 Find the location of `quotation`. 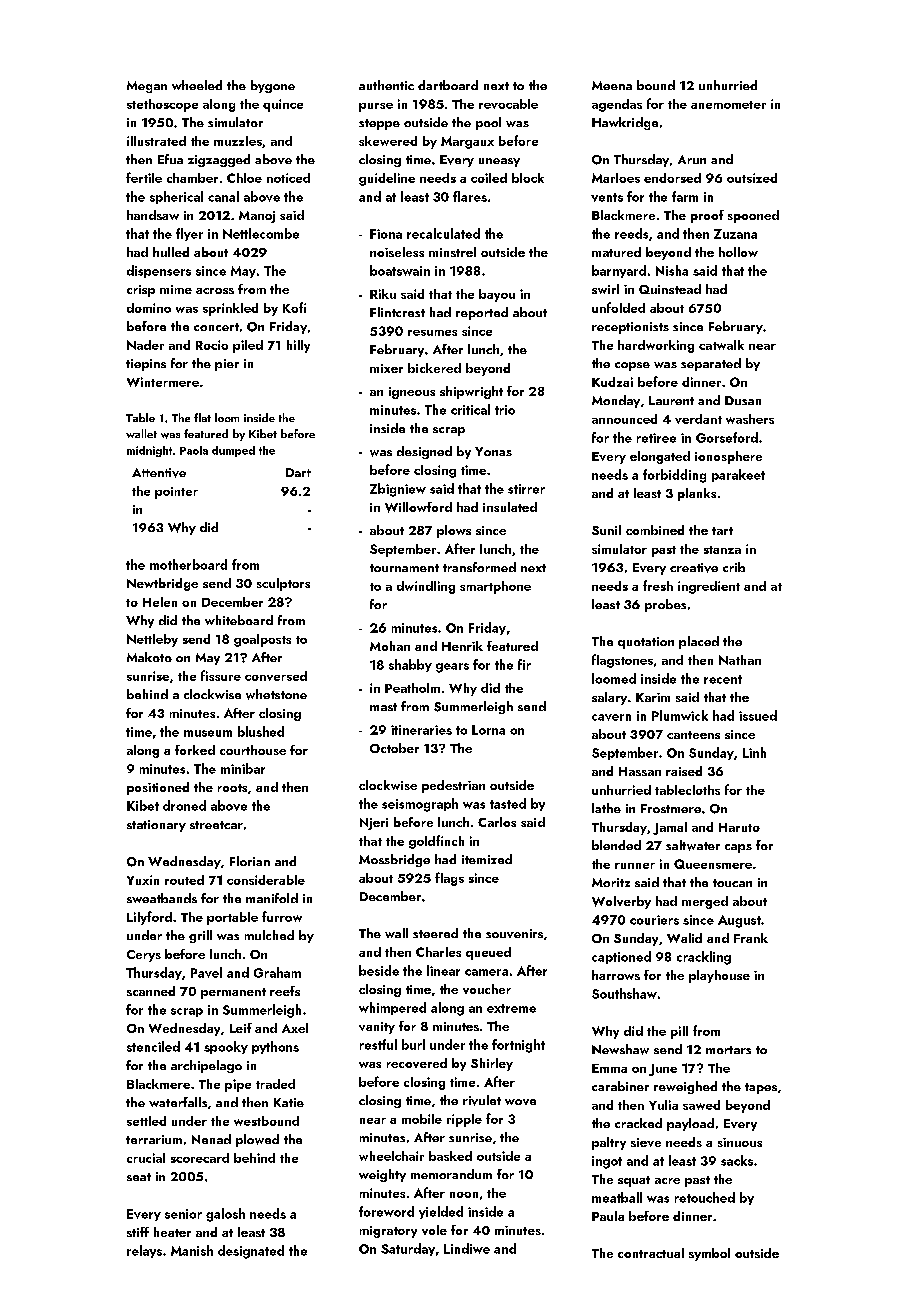

quotation is located at coordinates (646, 643).
